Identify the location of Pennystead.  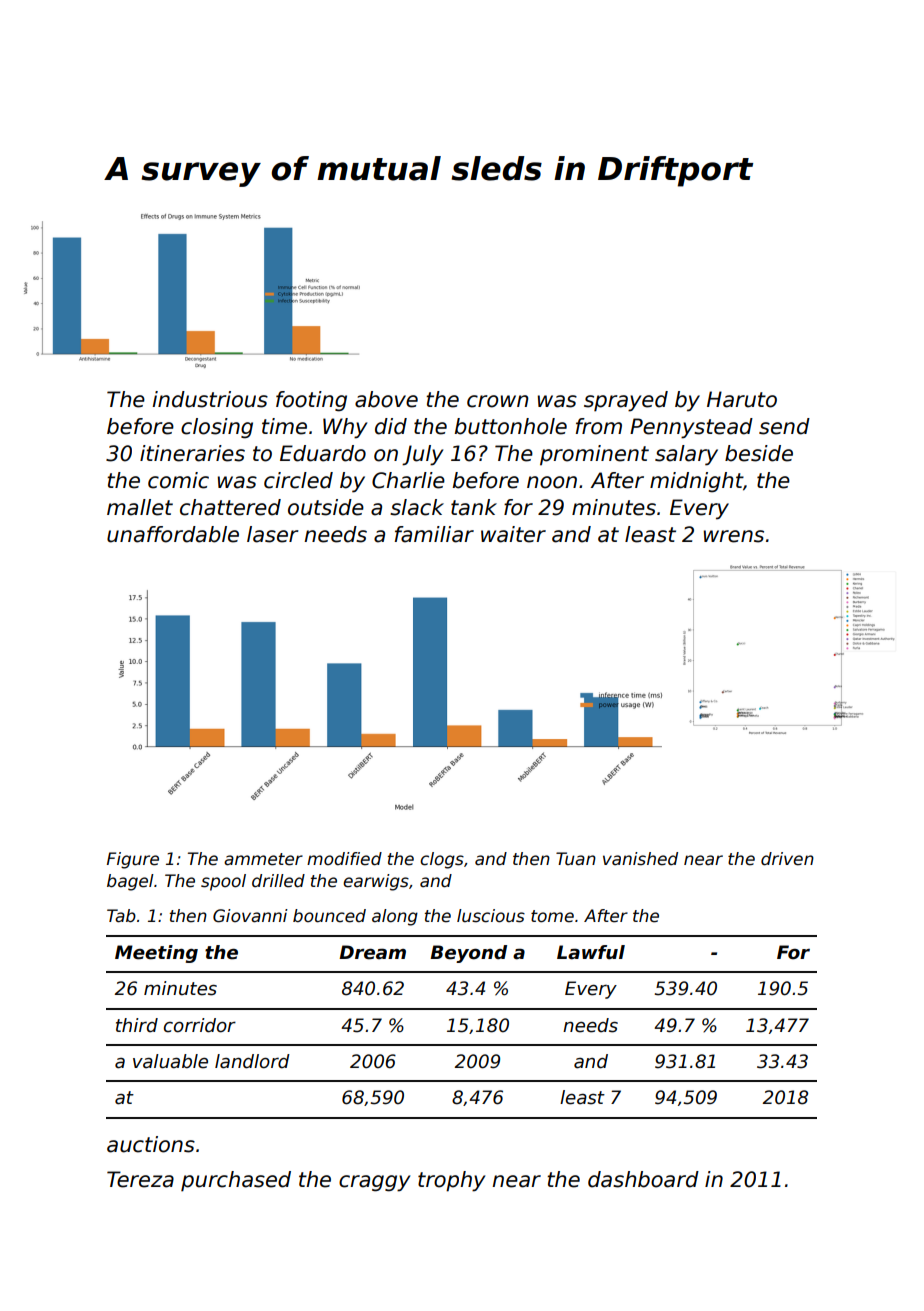
(691, 428).
